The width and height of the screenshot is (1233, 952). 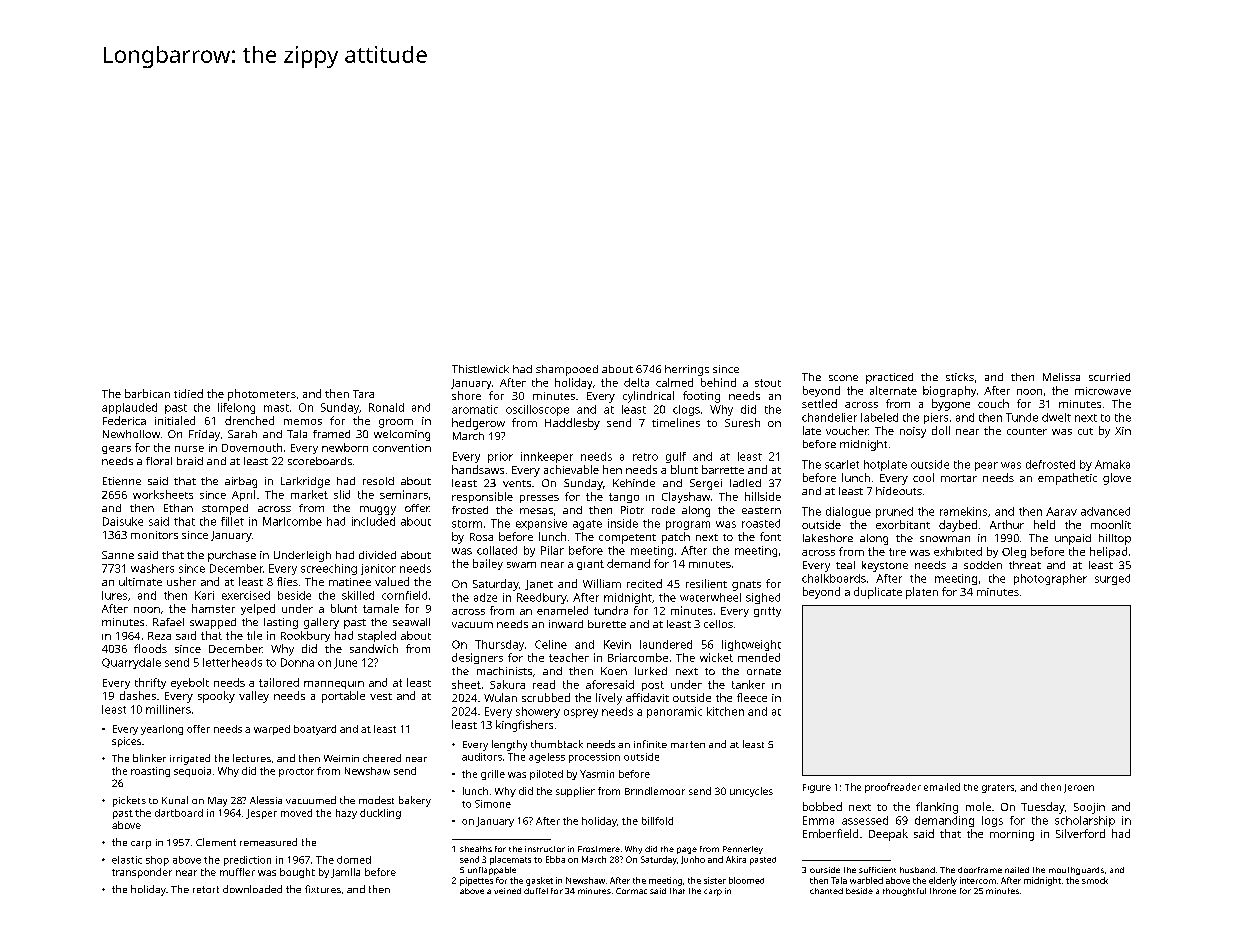 What do you see at coordinates (476, 849) in the screenshot?
I see `sheaths` at bounding box center [476, 849].
